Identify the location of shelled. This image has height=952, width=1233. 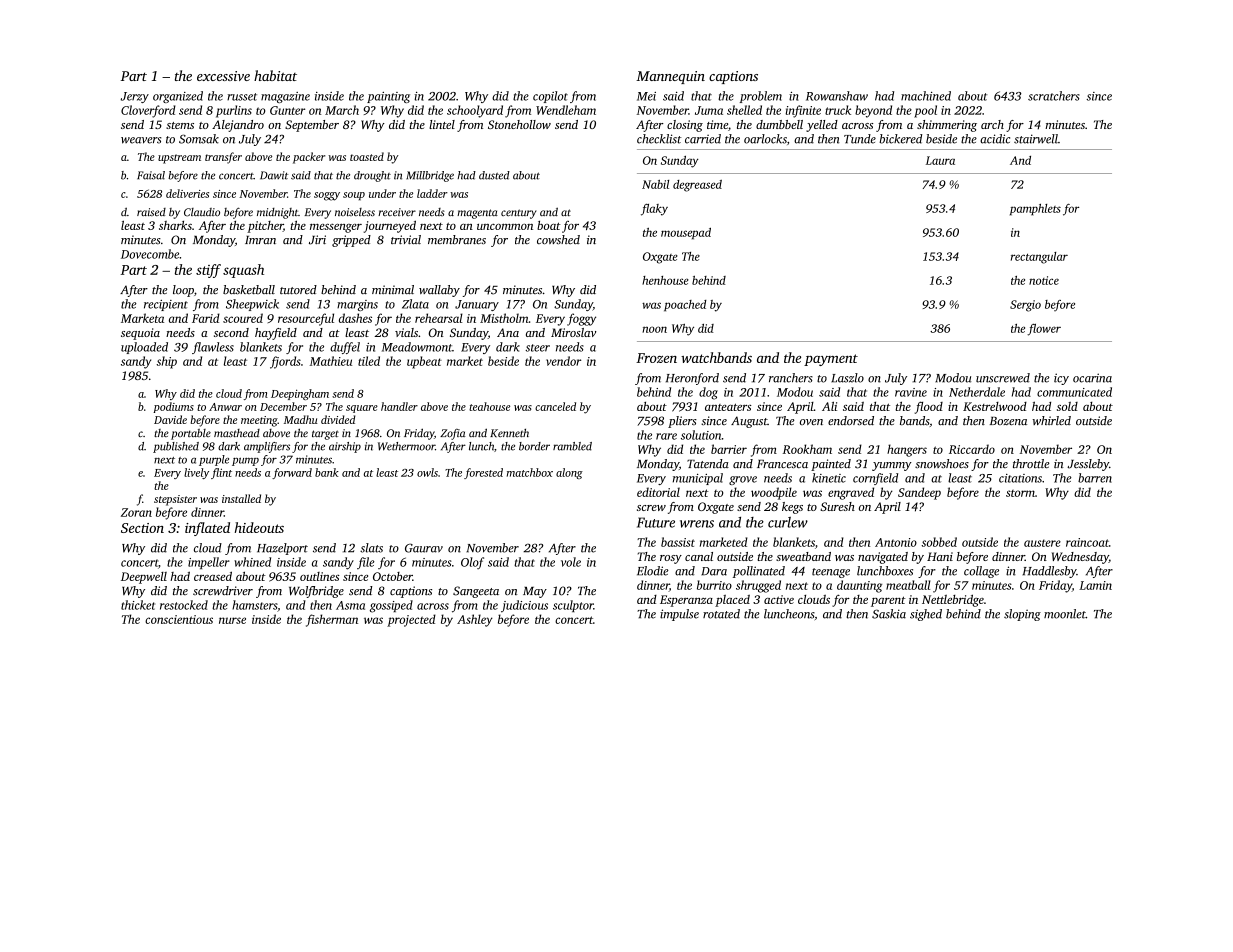
(744, 110).
